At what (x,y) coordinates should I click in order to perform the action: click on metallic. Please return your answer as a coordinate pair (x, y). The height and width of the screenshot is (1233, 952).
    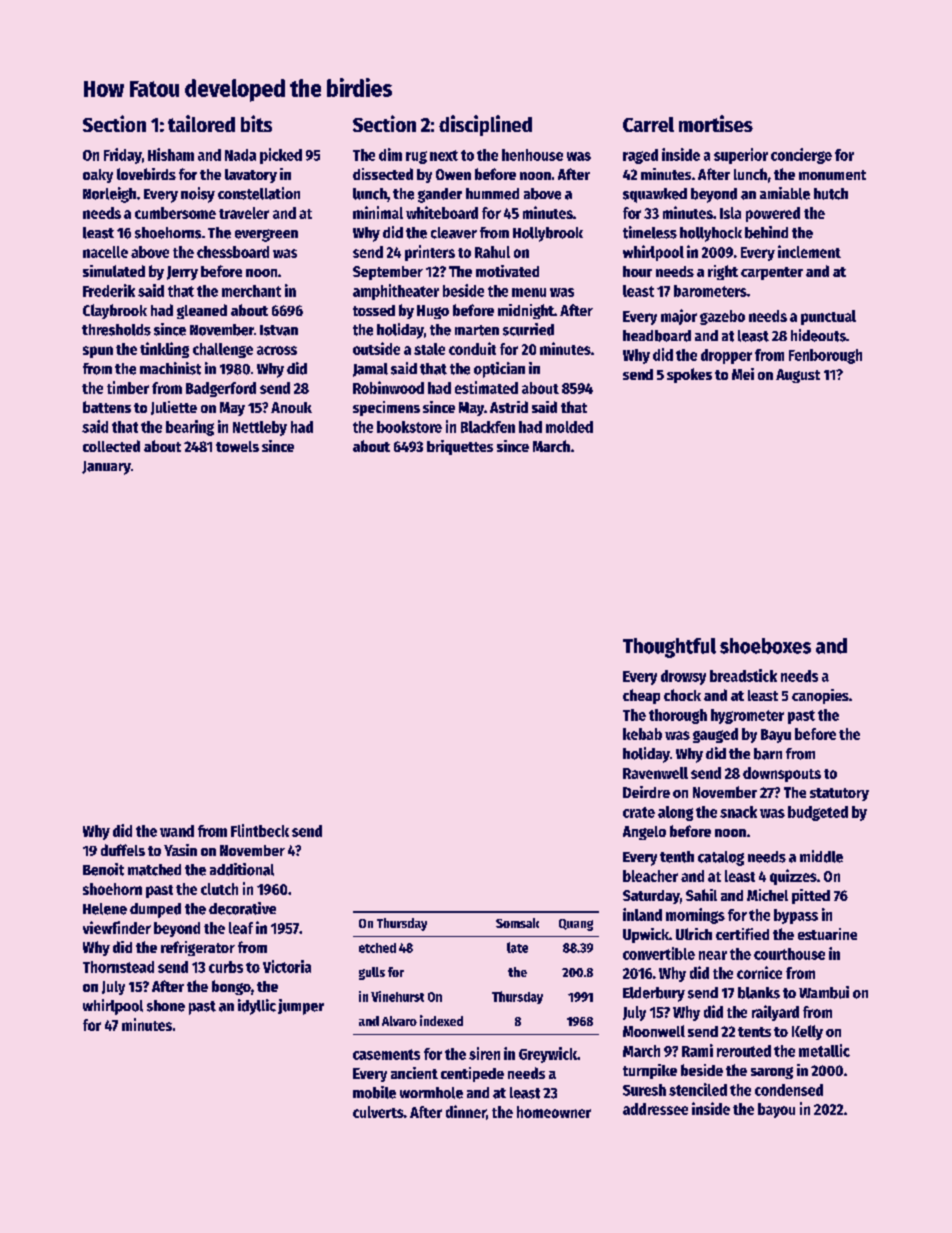
    Looking at the image, I should click on (824, 1050).
